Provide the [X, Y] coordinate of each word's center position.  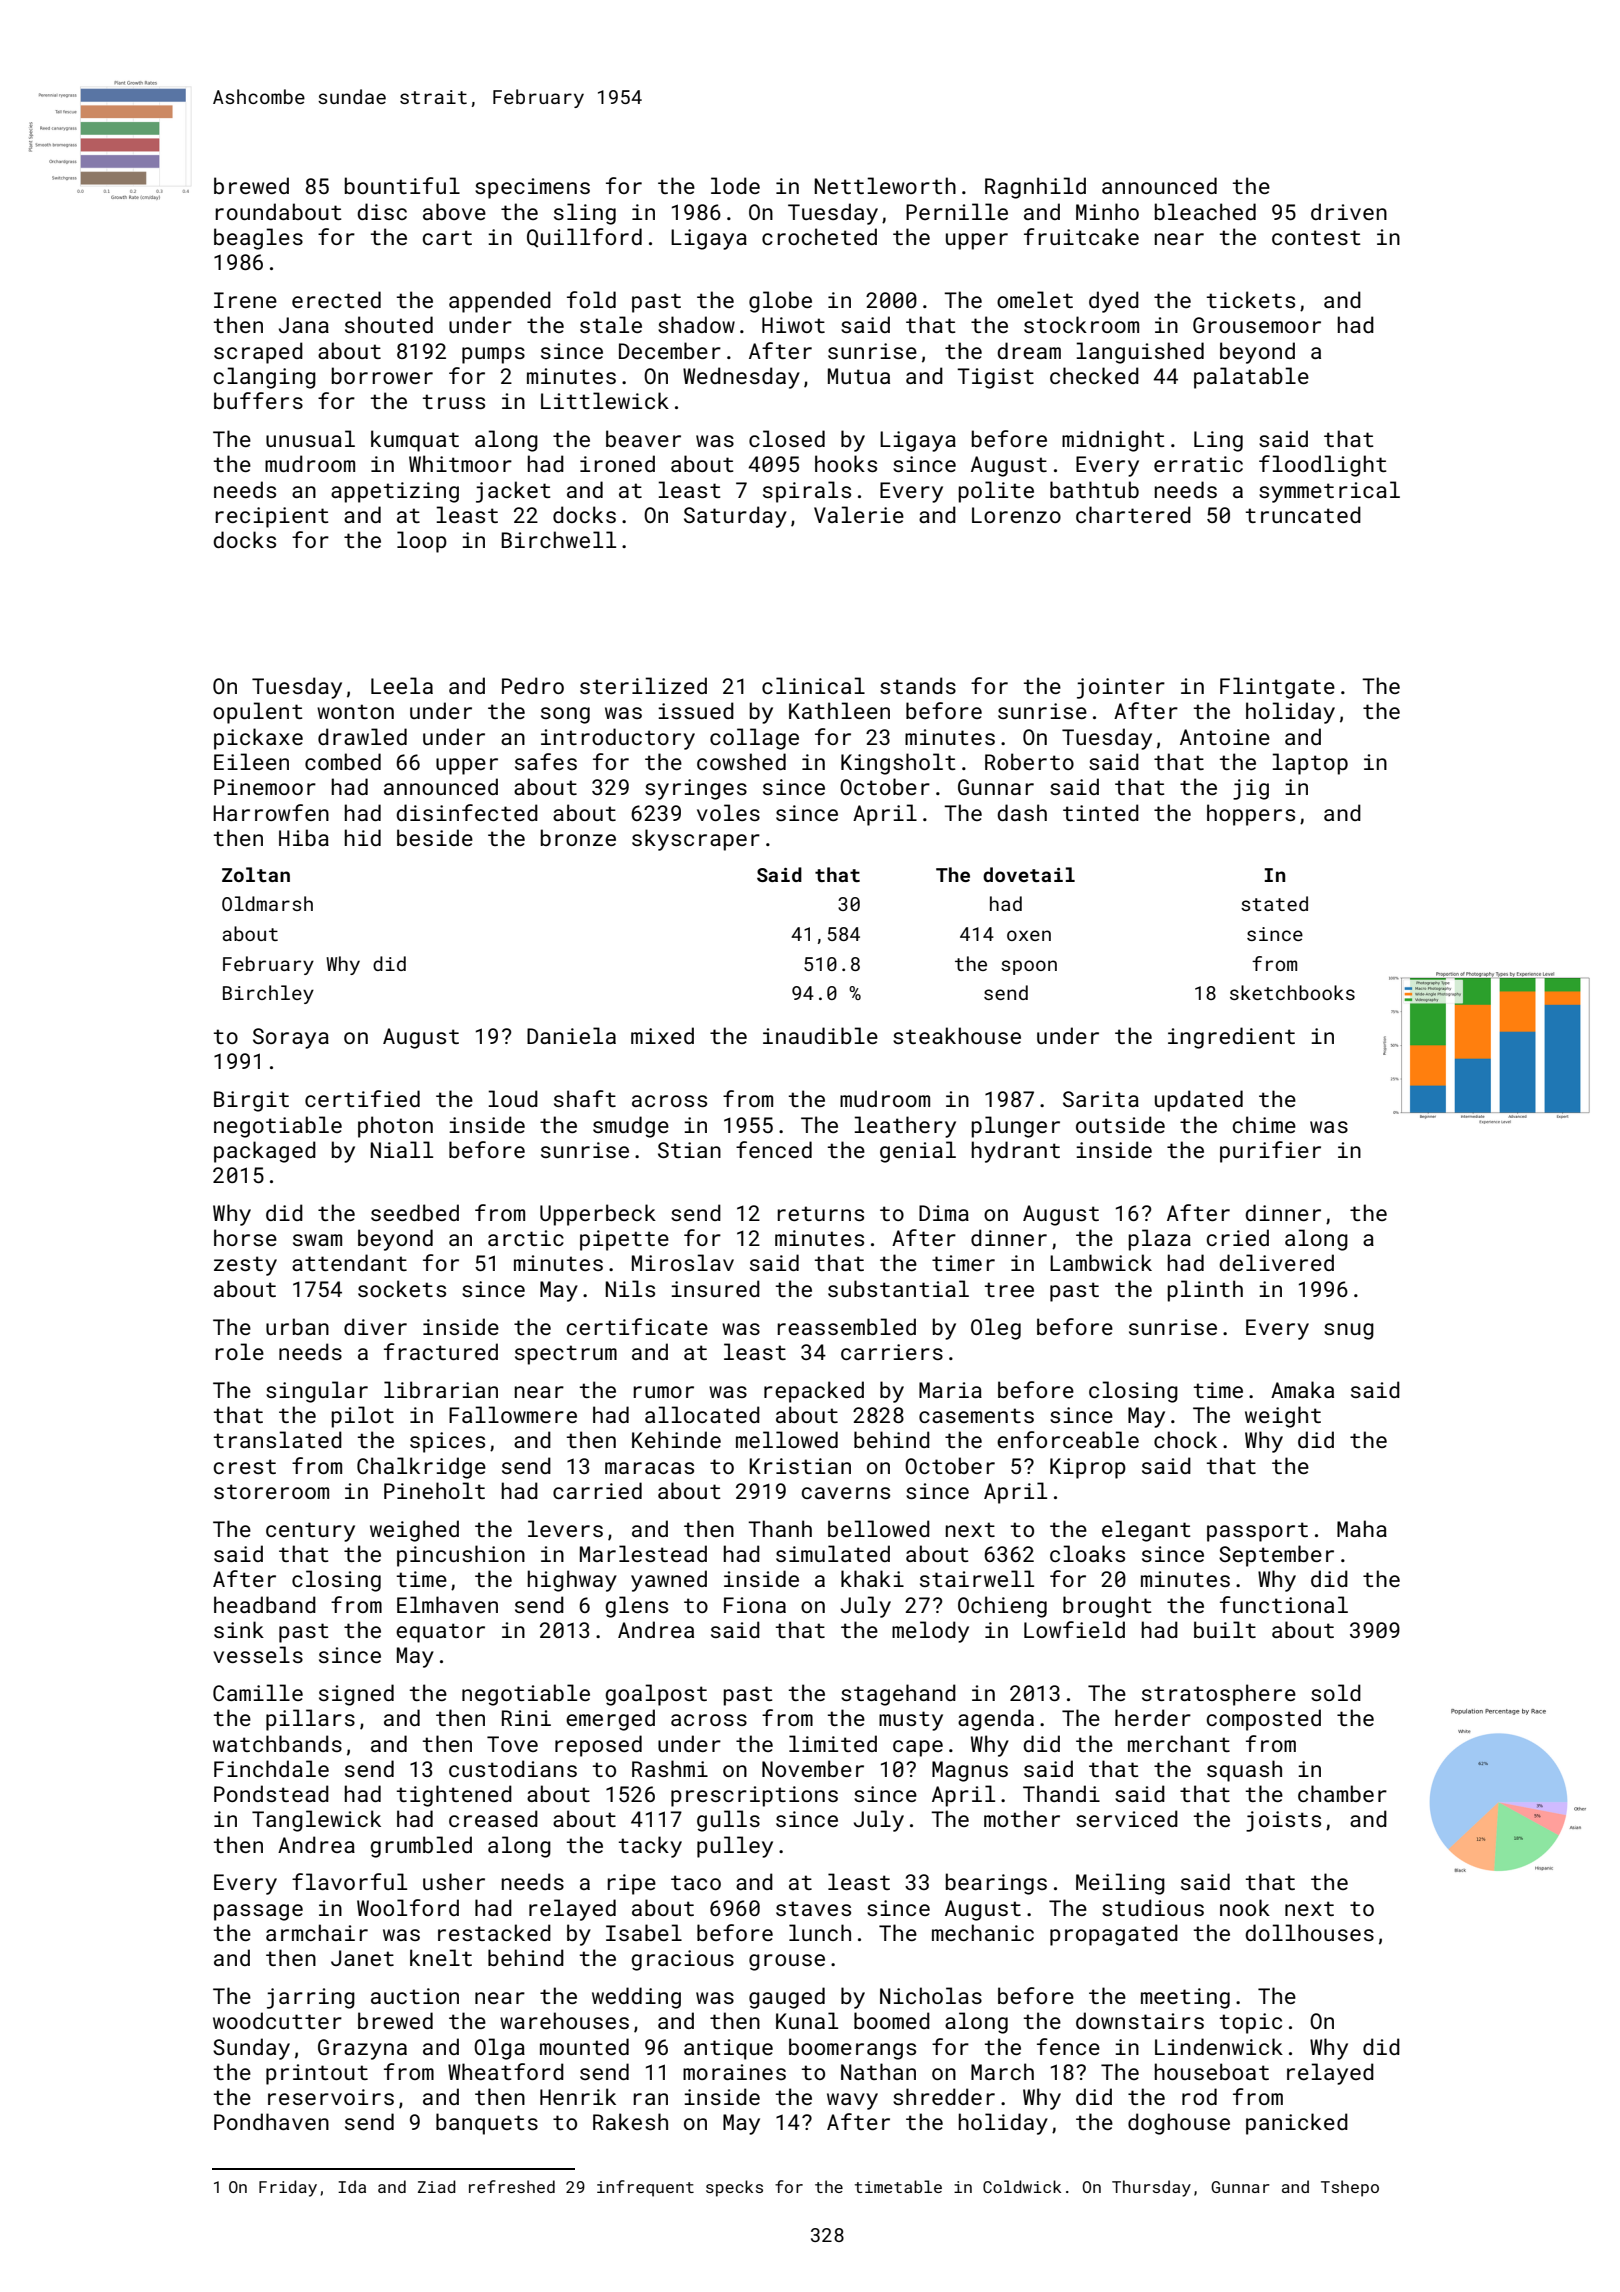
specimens [532, 188]
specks [734, 2188]
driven [1349, 211]
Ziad [437, 2186]
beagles [258, 239]
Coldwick [1022, 2186]
